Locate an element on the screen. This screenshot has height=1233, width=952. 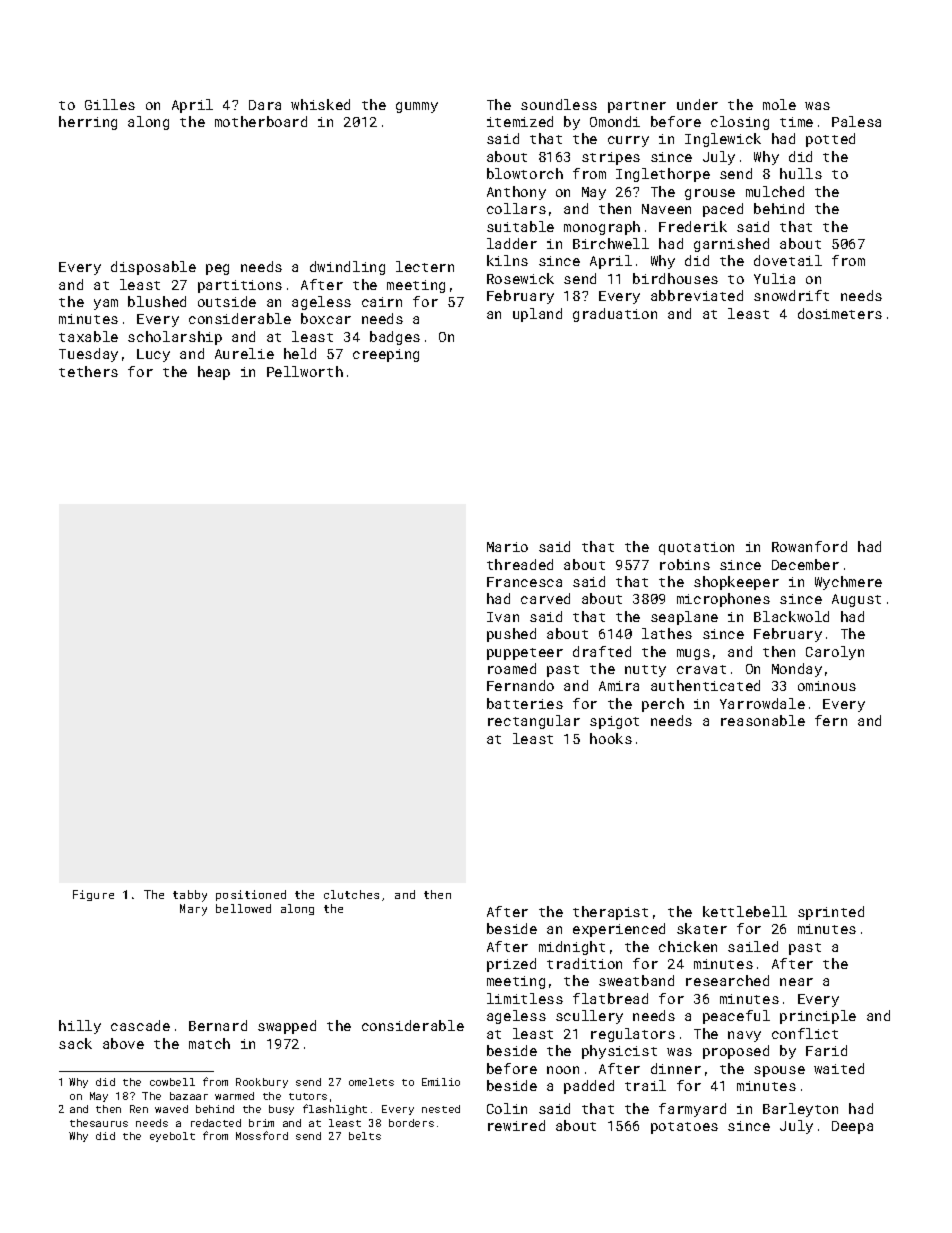
hulls is located at coordinates (801, 173).
